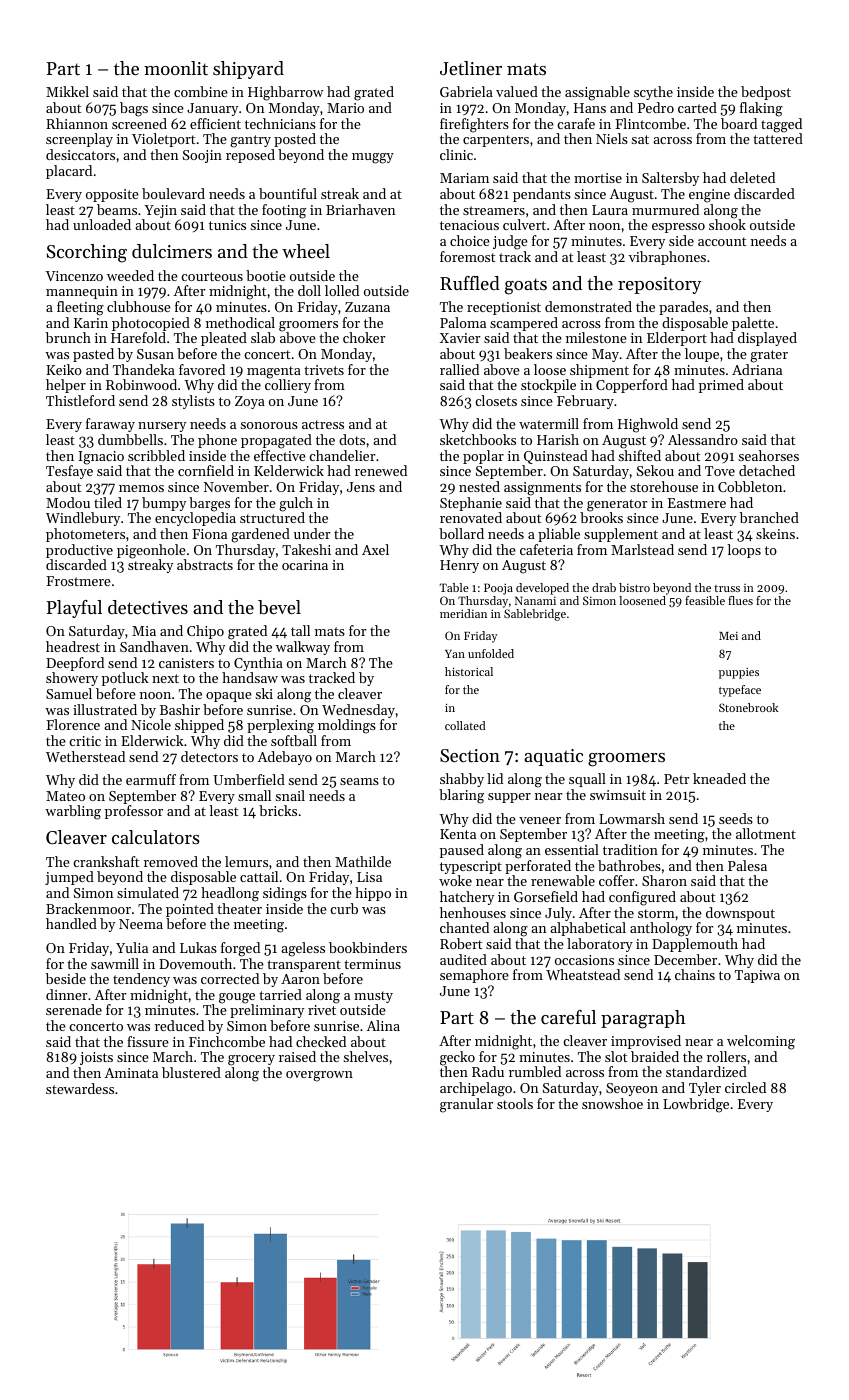 Image resolution: width=849 pixels, height=1400 pixels. What do you see at coordinates (300, 630) in the page?
I see `tall` at bounding box center [300, 630].
